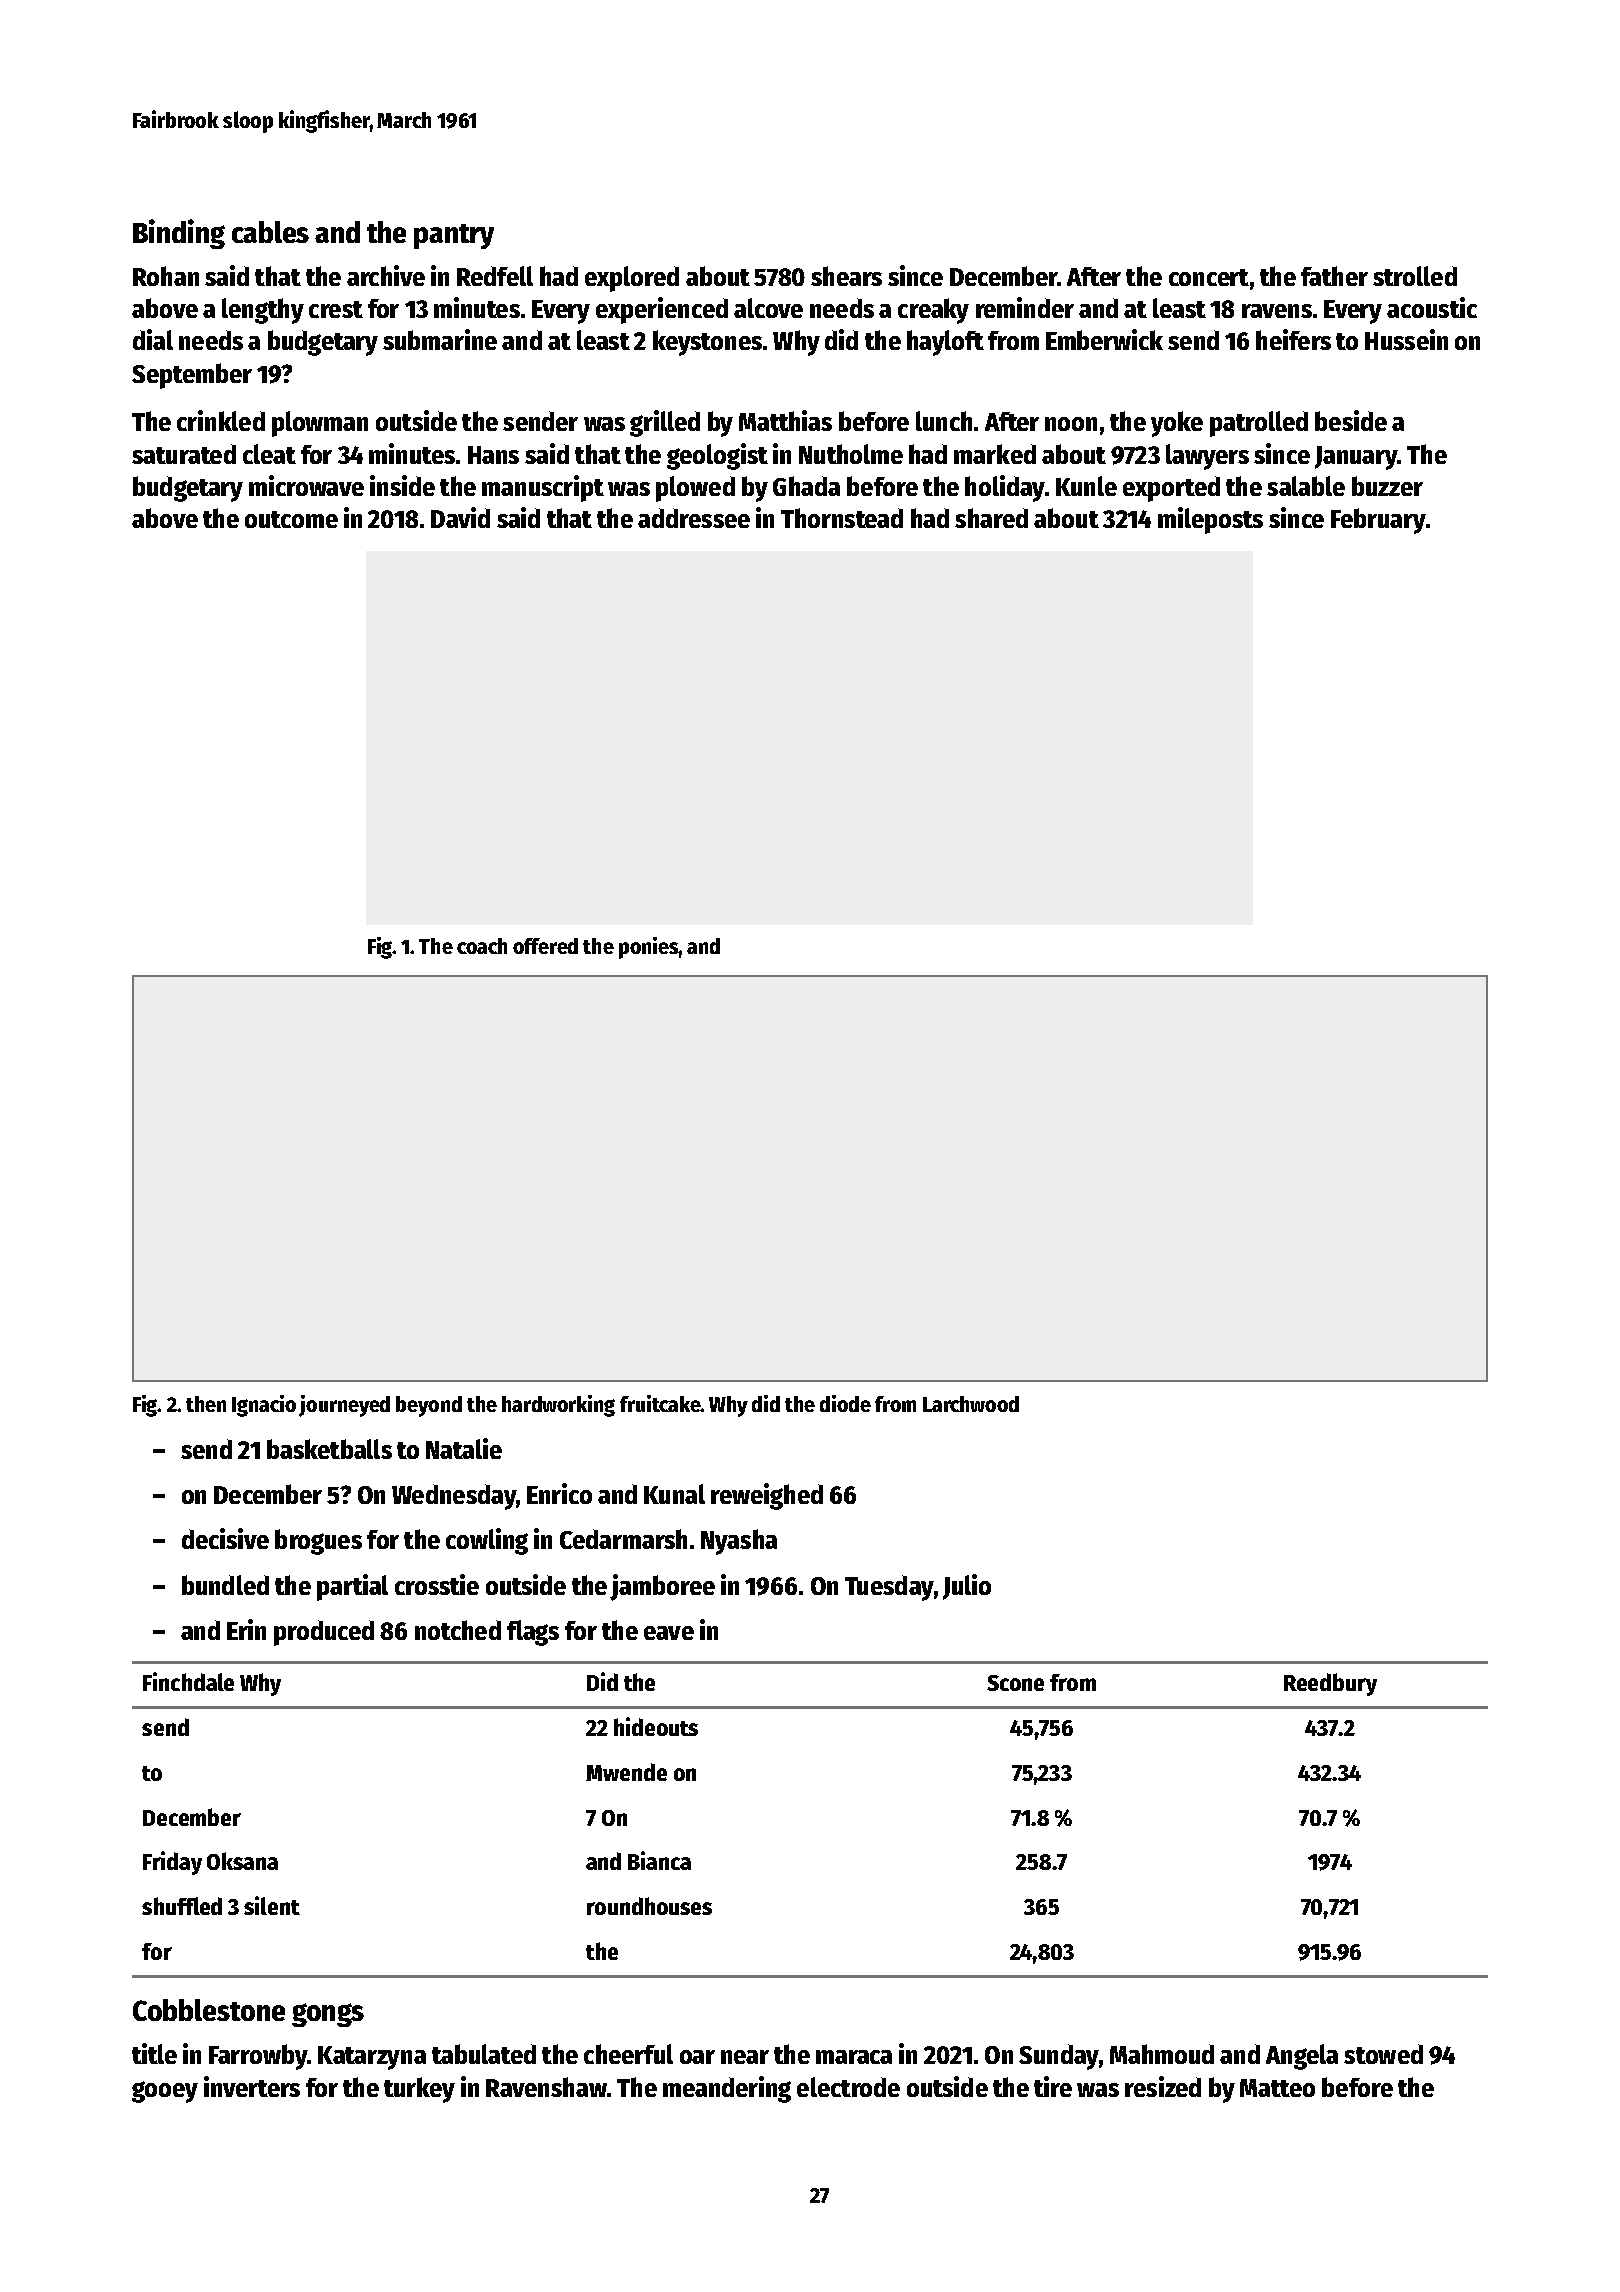  I want to click on ponies, so click(648, 948).
